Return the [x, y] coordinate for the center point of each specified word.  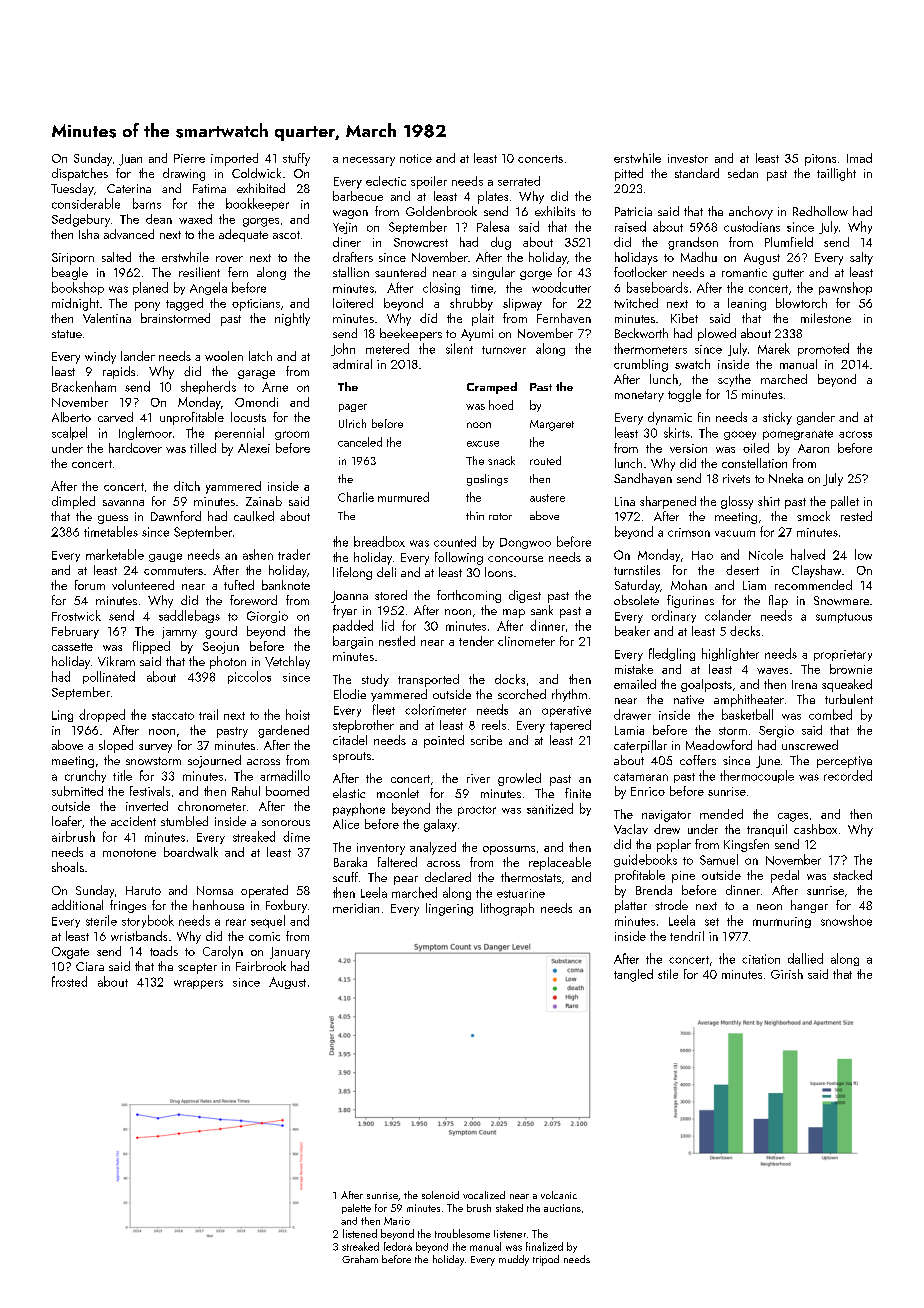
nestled [397, 641]
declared [448, 877]
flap [778, 601]
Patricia [633, 211]
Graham [360, 1259]
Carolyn [223, 952]
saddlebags [189, 616]
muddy [514, 1260]
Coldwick [256, 173]
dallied [805, 958]
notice [416, 158]
